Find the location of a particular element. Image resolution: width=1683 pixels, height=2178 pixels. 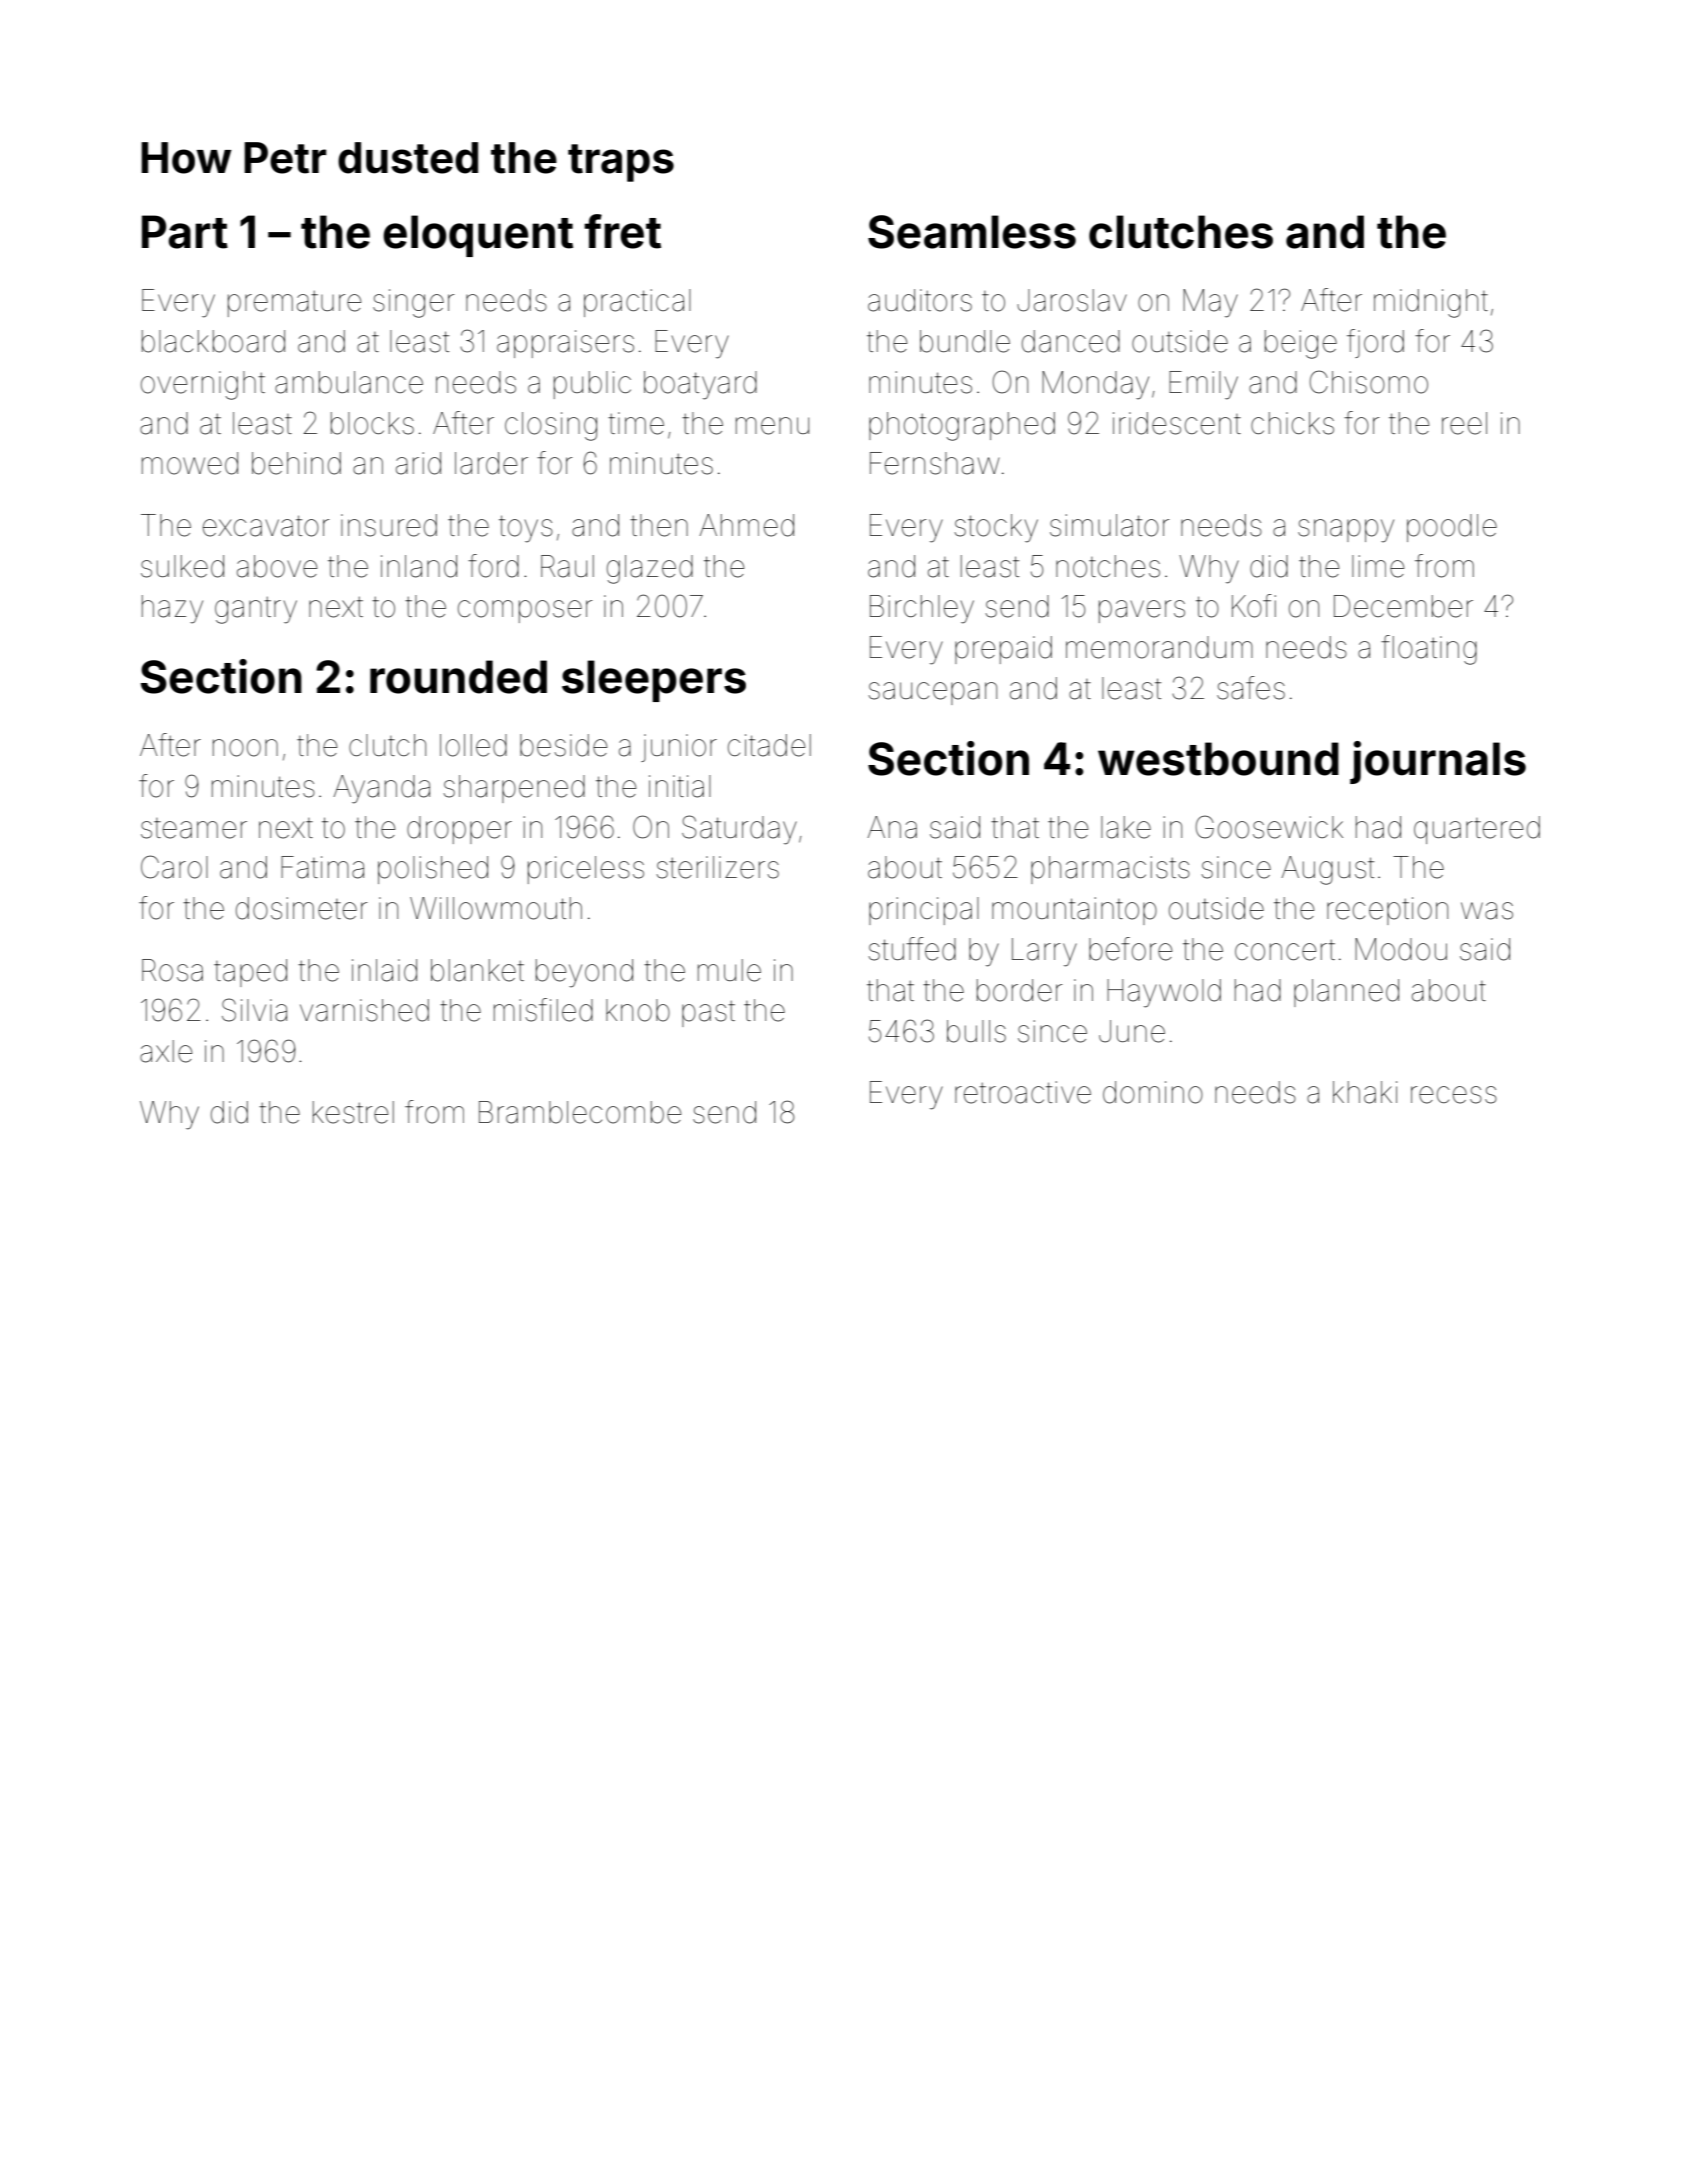

overnight is located at coordinates (203, 385).
